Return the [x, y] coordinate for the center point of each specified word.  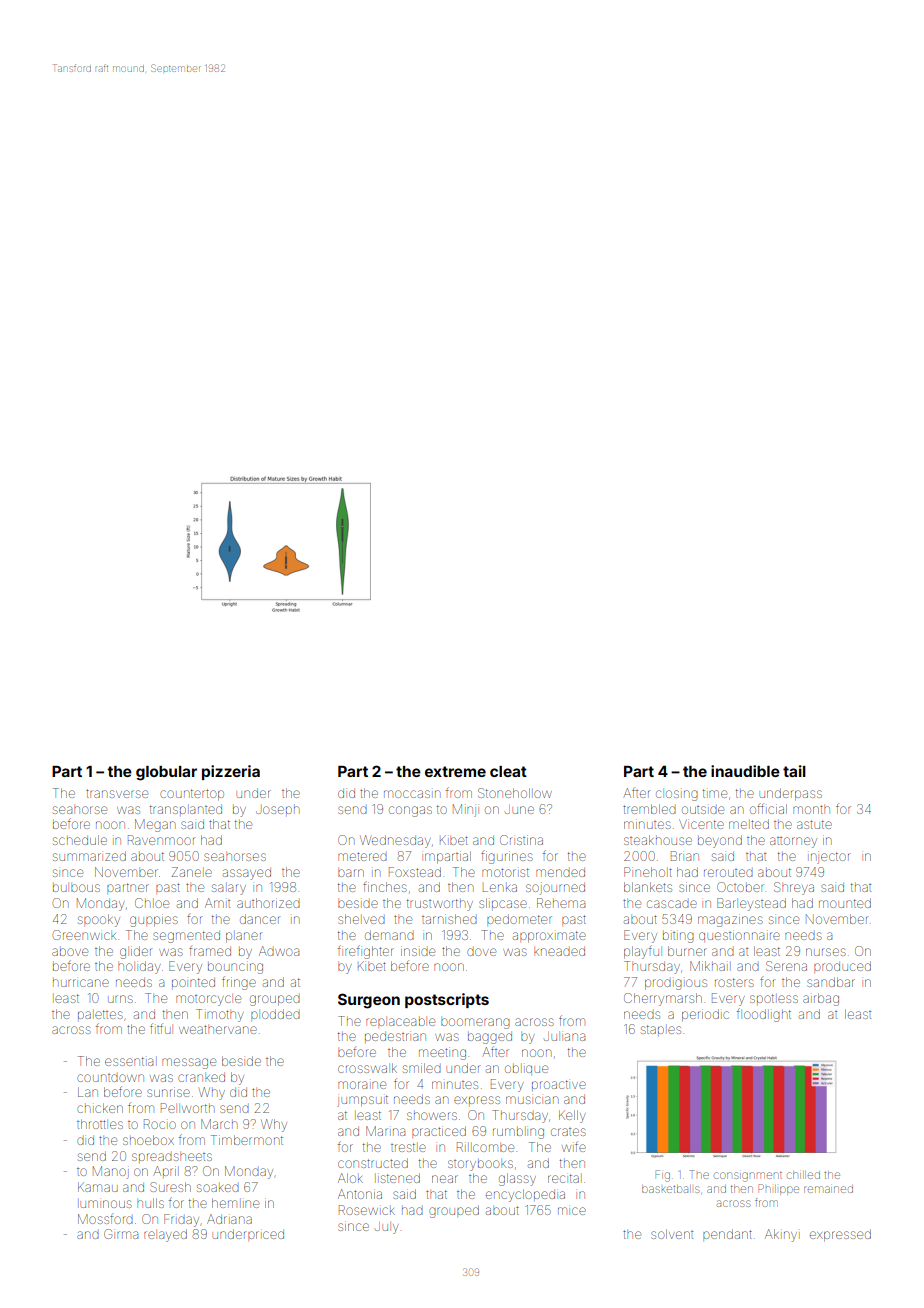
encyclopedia [525, 1195]
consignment [748, 1177]
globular [166, 773]
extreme [455, 771]
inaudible [745, 771]
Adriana [229, 1219]
